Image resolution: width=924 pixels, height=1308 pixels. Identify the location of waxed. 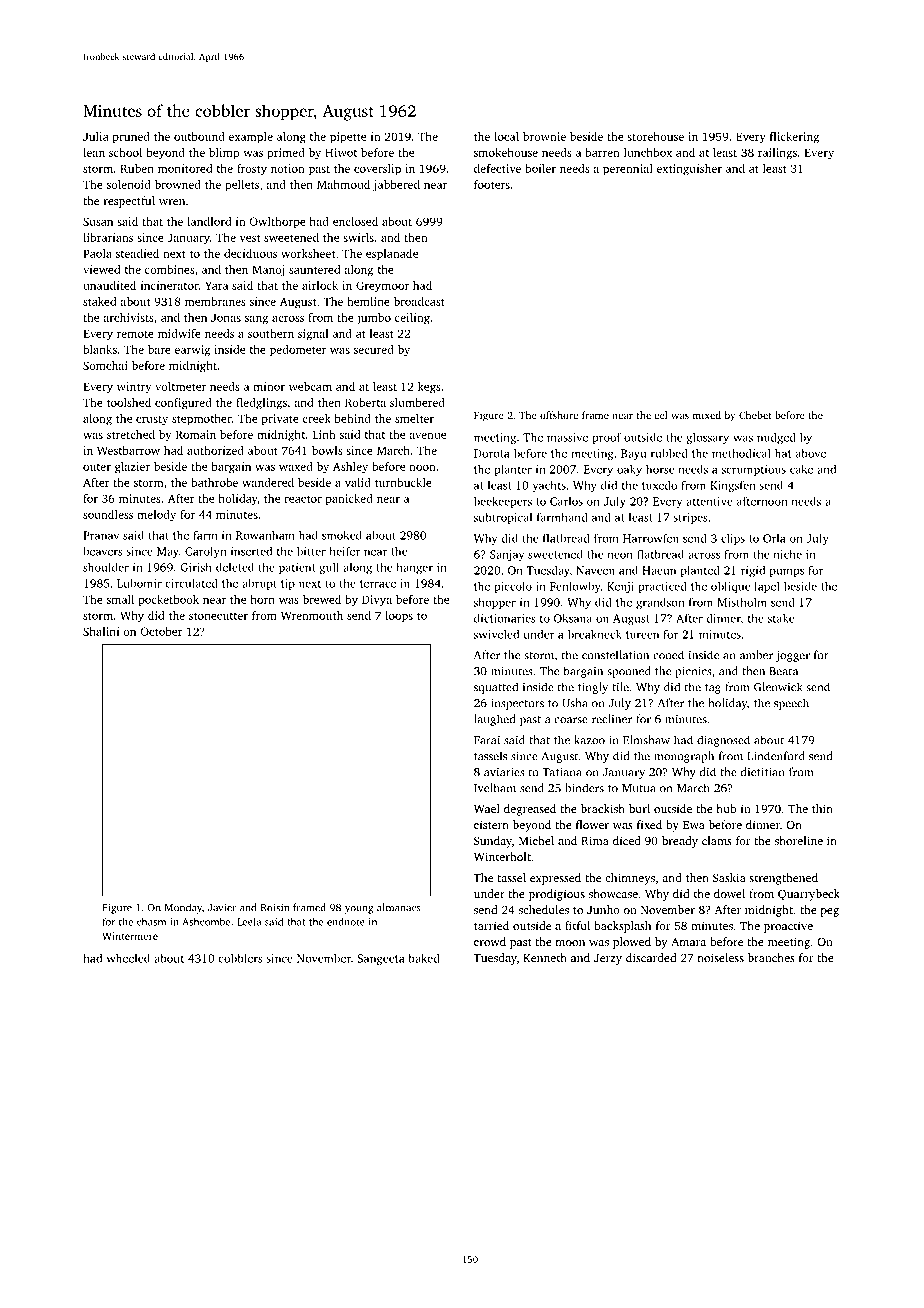
(296, 466).
